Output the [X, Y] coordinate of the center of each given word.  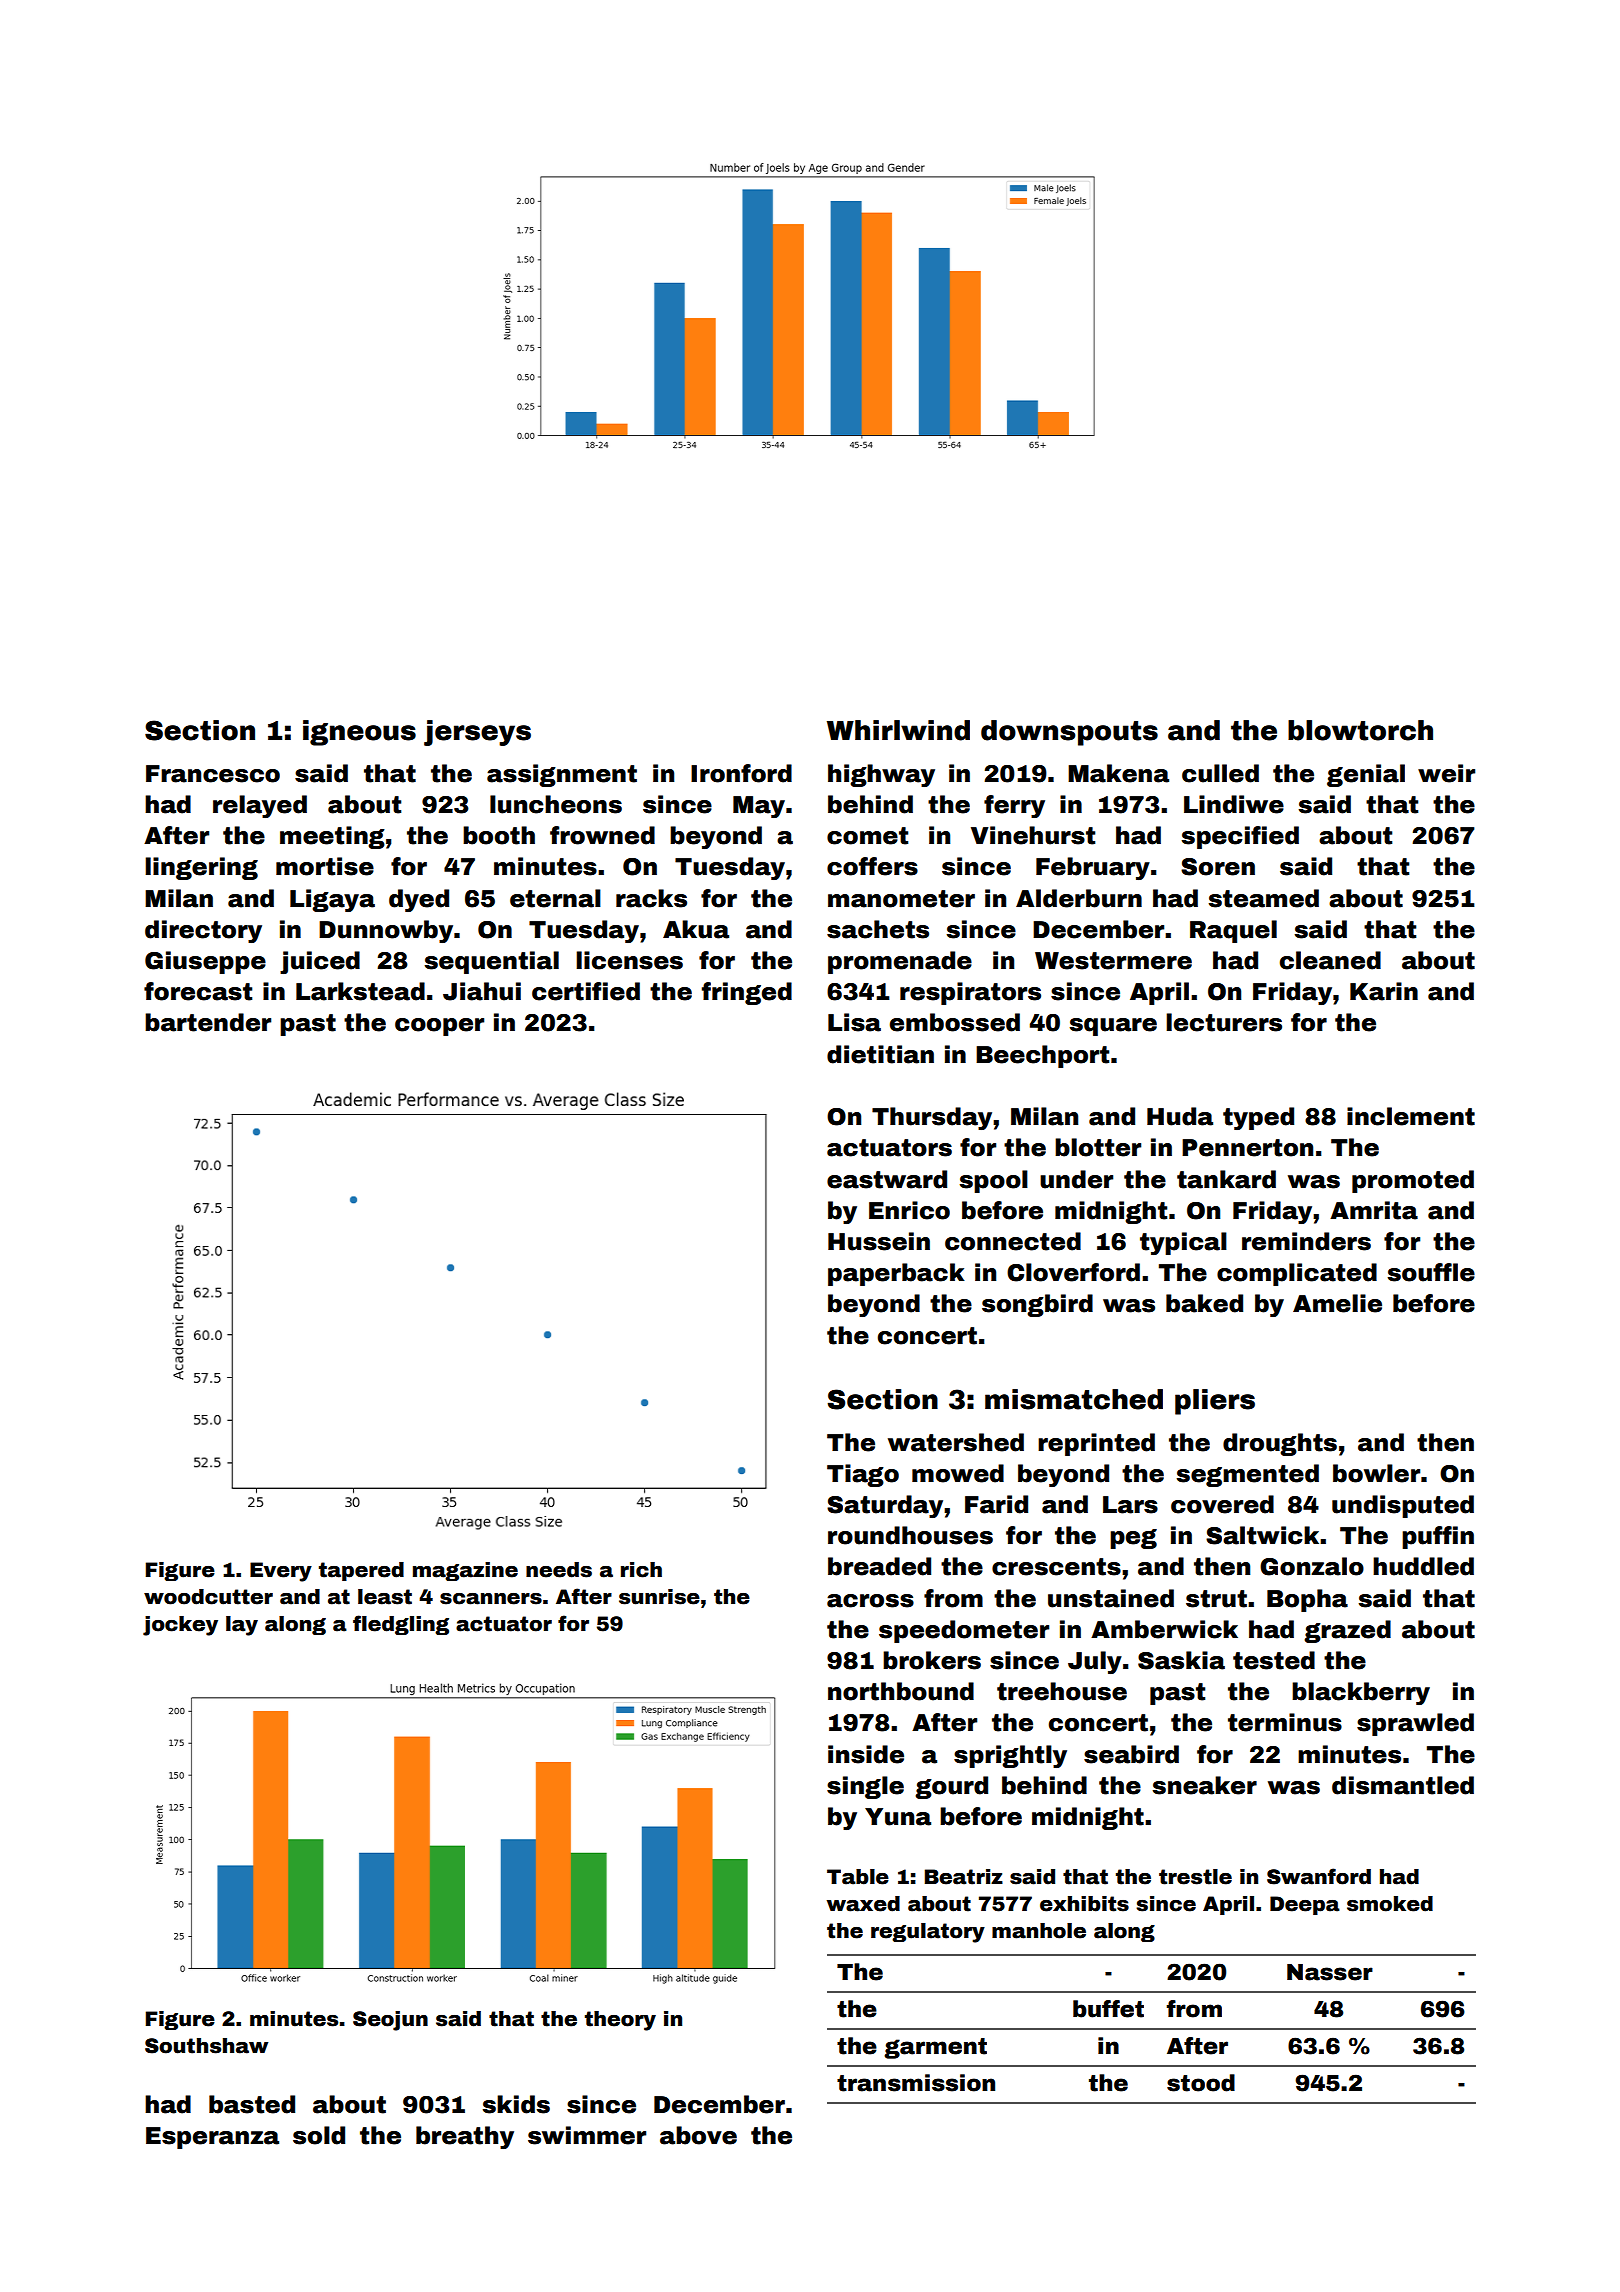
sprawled [1415, 1724]
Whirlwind [898, 730]
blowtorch [1360, 730]
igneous [359, 733]
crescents [1056, 1567]
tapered [361, 1571]
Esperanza [212, 2138]
